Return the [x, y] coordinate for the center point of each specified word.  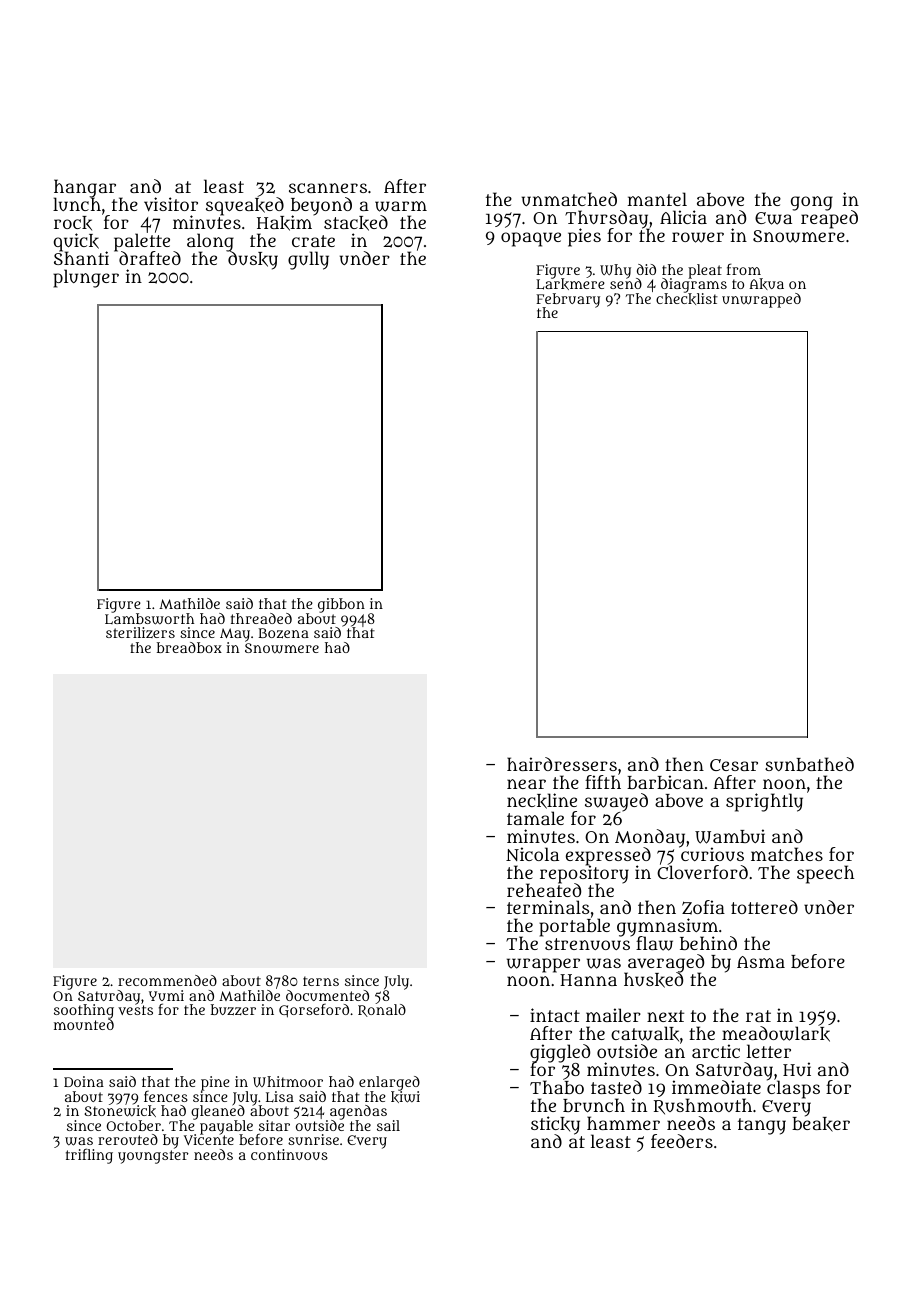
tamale [535, 818]
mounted [84, 1024]
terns [321, 981]
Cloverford [702, 872]
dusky [253, 261]
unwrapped [761, 300]
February [568, 300]
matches [787, 854]
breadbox [189, 647]
